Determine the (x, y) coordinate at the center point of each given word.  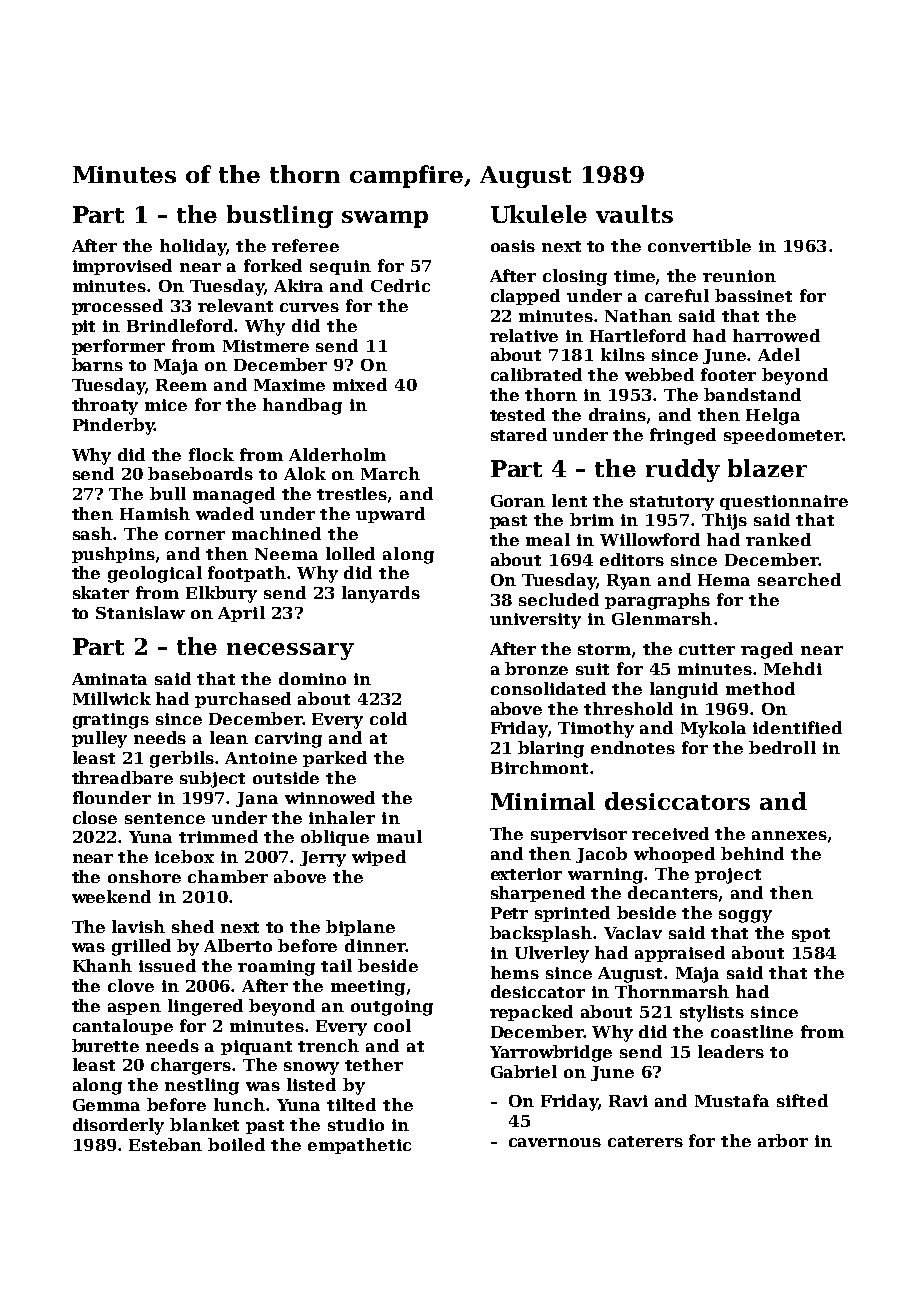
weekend (111, 896)
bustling (280, 216)
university (535, 621)
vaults (634, 214)
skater (101, 592)
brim (592, 519)
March (390, 473)
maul (399, 836)
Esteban (165, 1144)
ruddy (683, 470)
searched (799, 579)
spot (811, 935)
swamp (385, 219)
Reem (181, 385)
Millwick (112, 698)
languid (684, 690)
